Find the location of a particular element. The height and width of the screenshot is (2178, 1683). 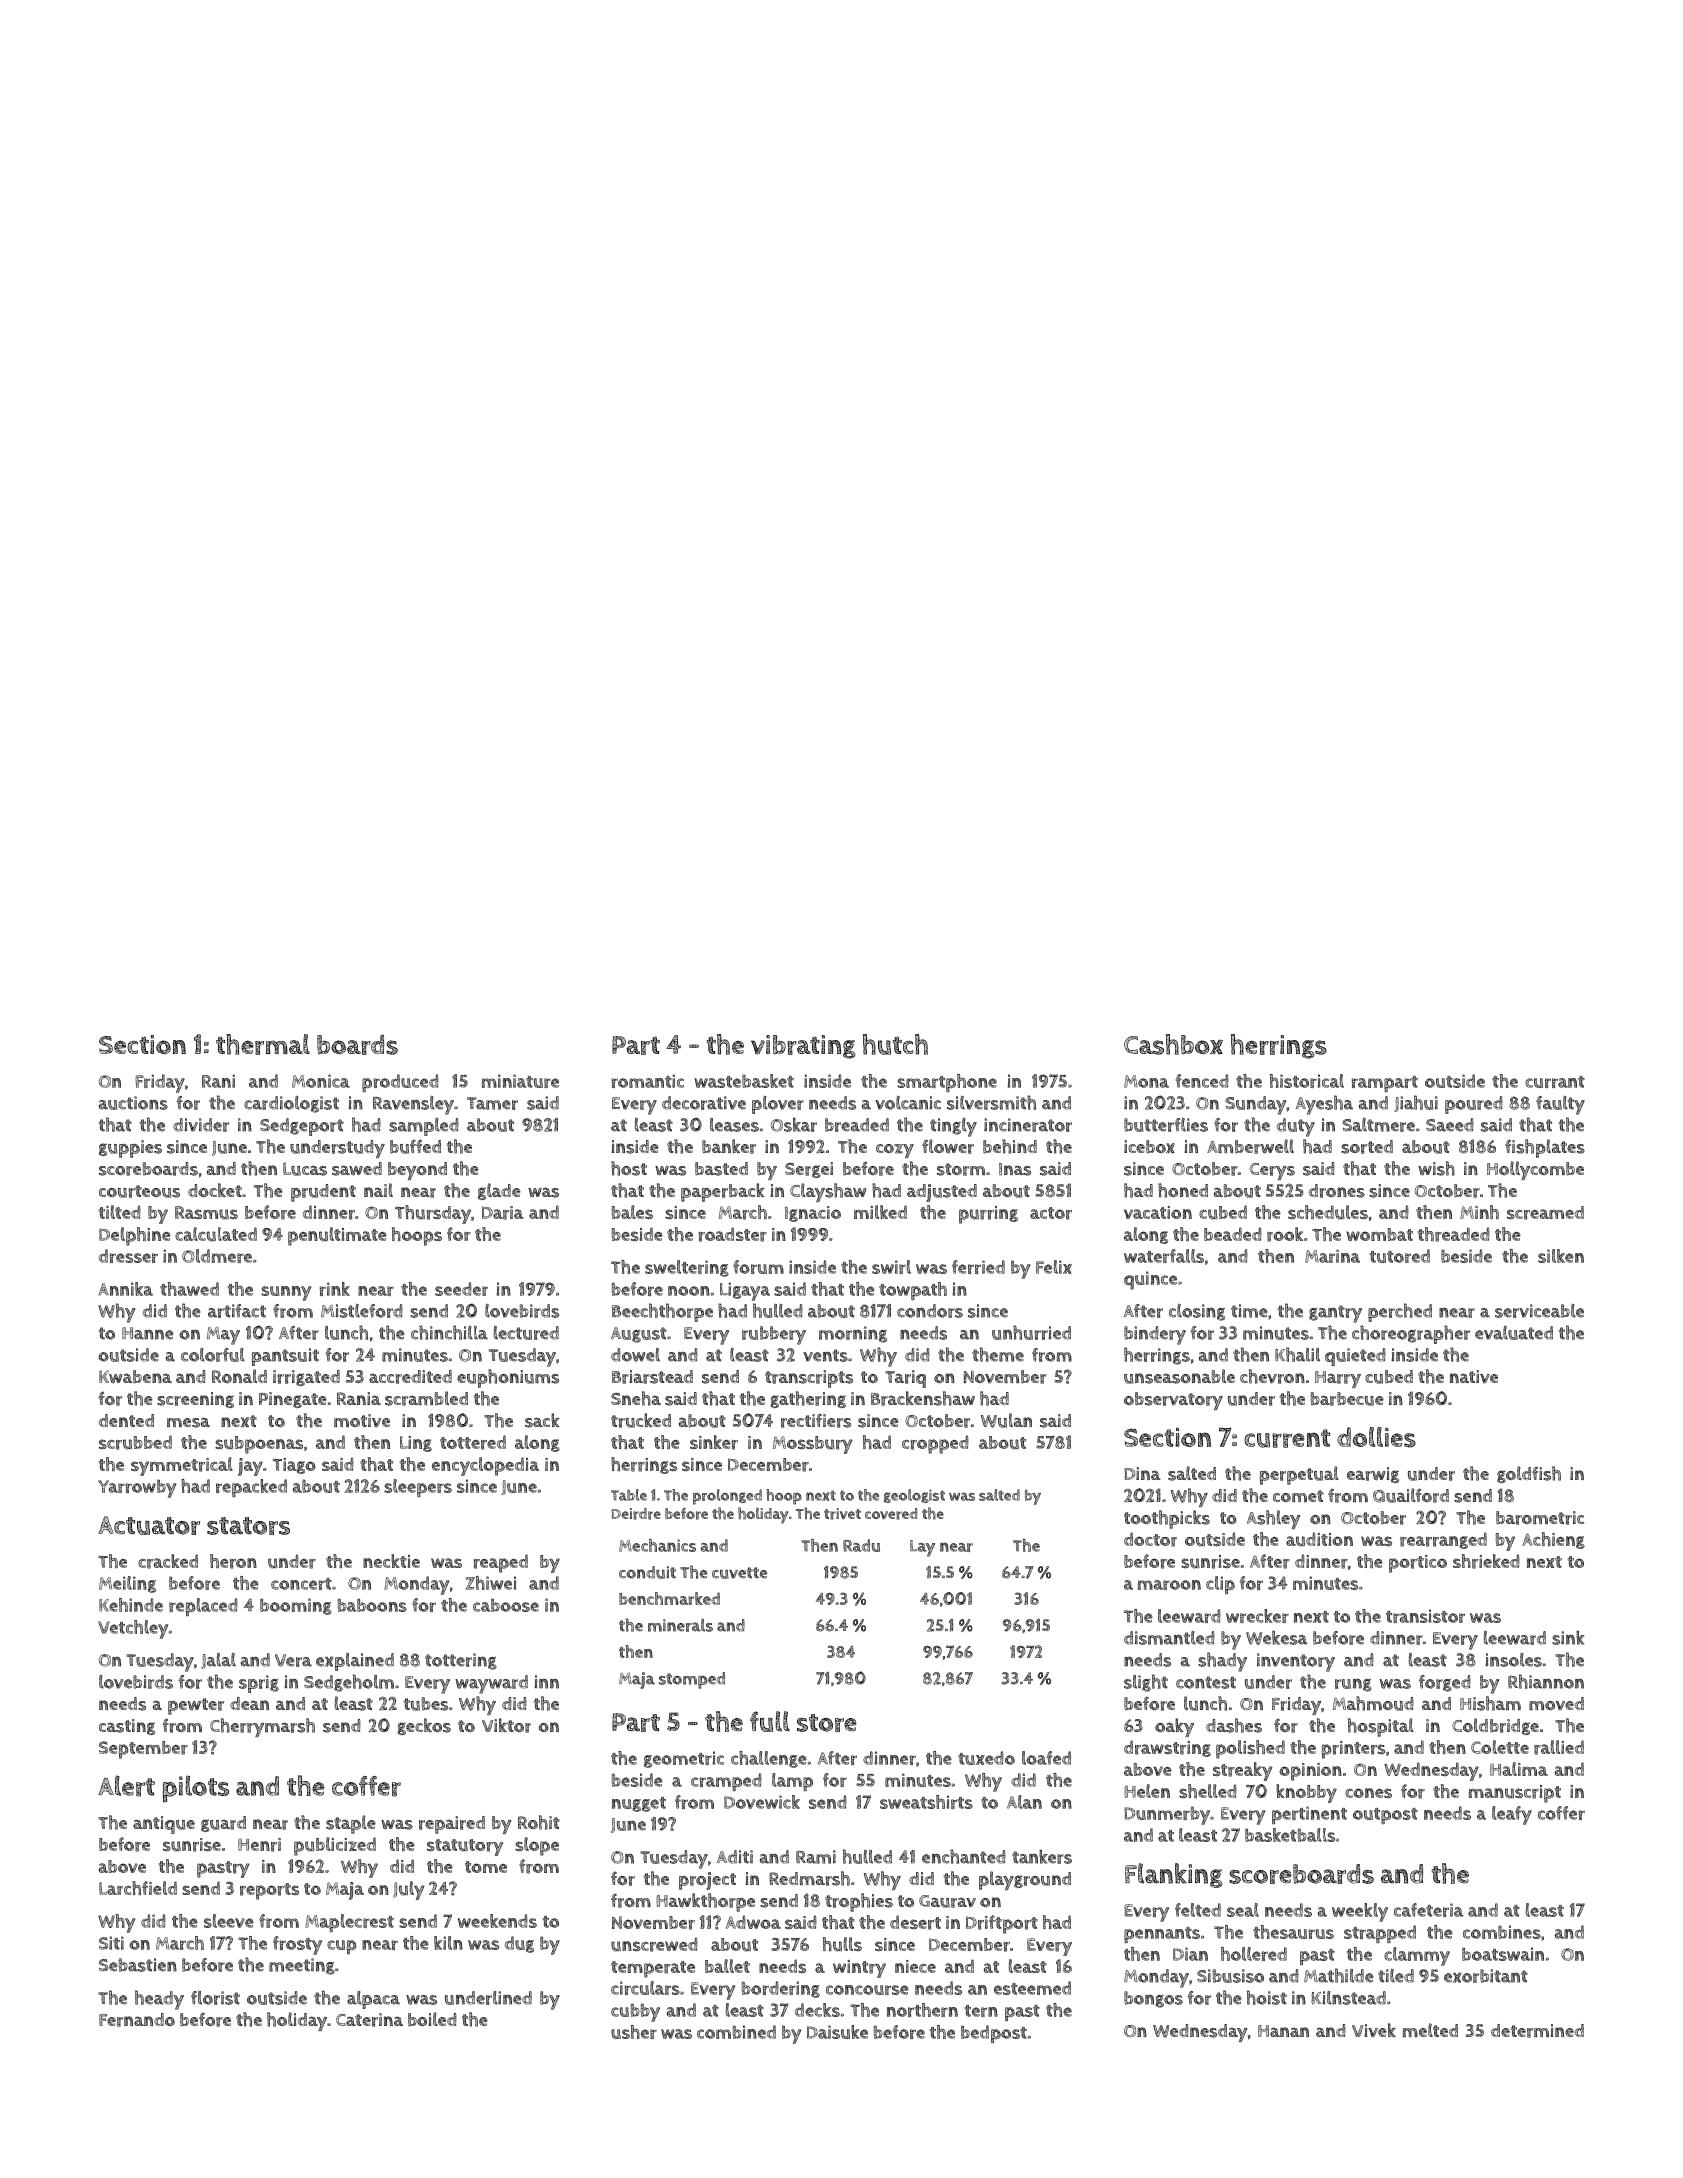

Mona is located at coordinates (1146, 1081).
